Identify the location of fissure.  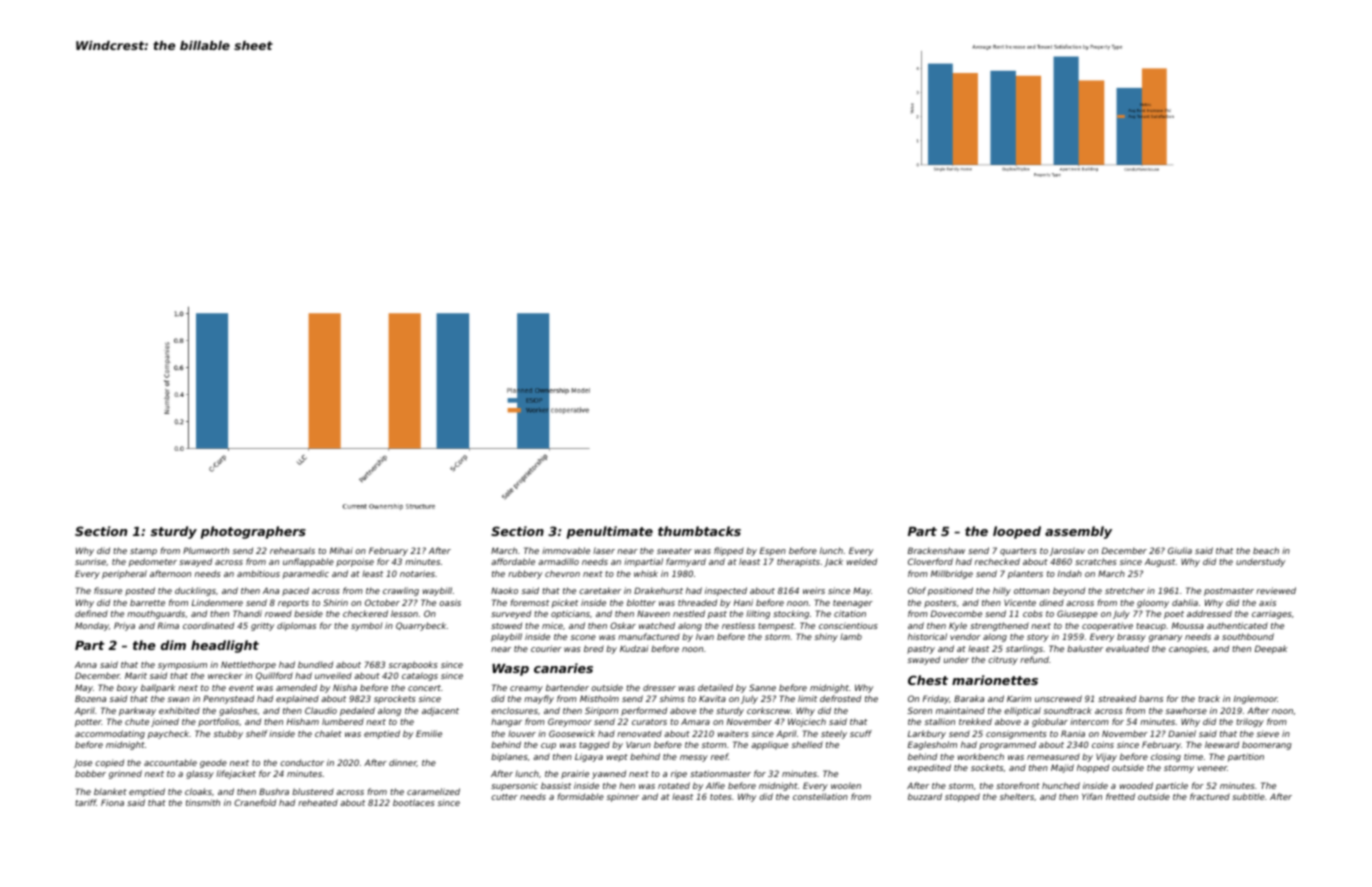
(108, 590).
